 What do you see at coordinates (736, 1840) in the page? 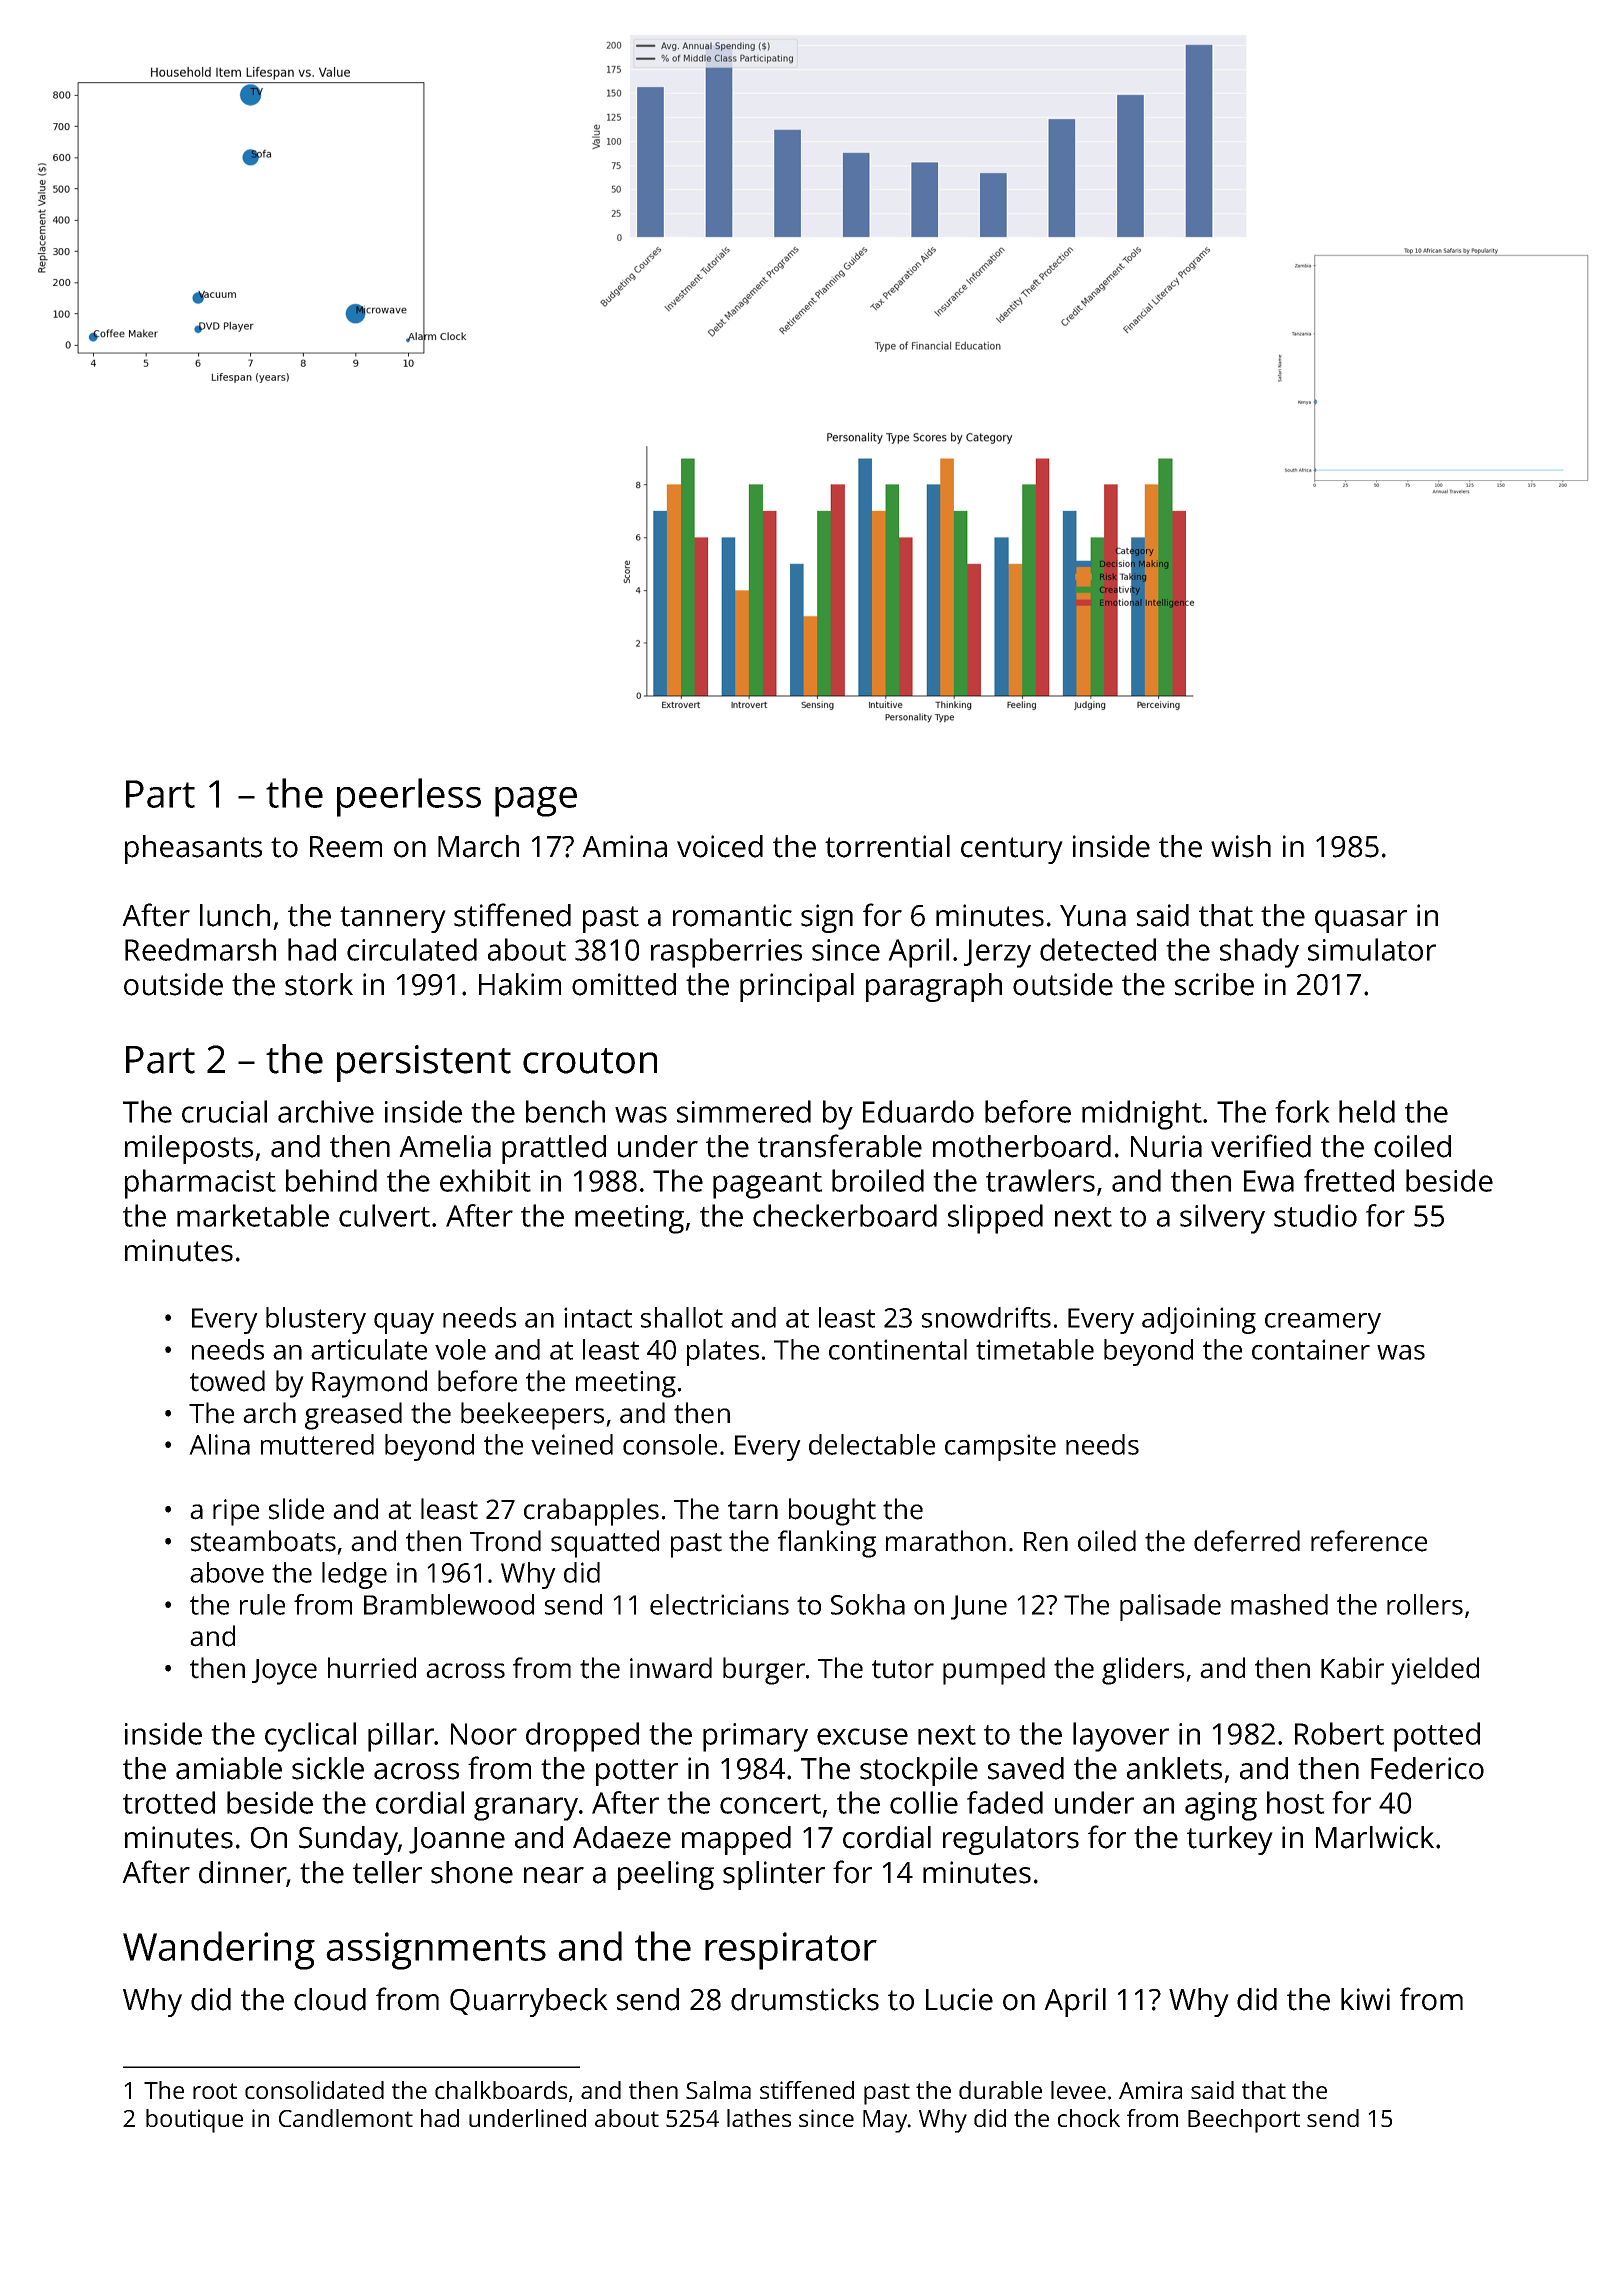
I see `mapped` at bounding box center [736, 1840].
